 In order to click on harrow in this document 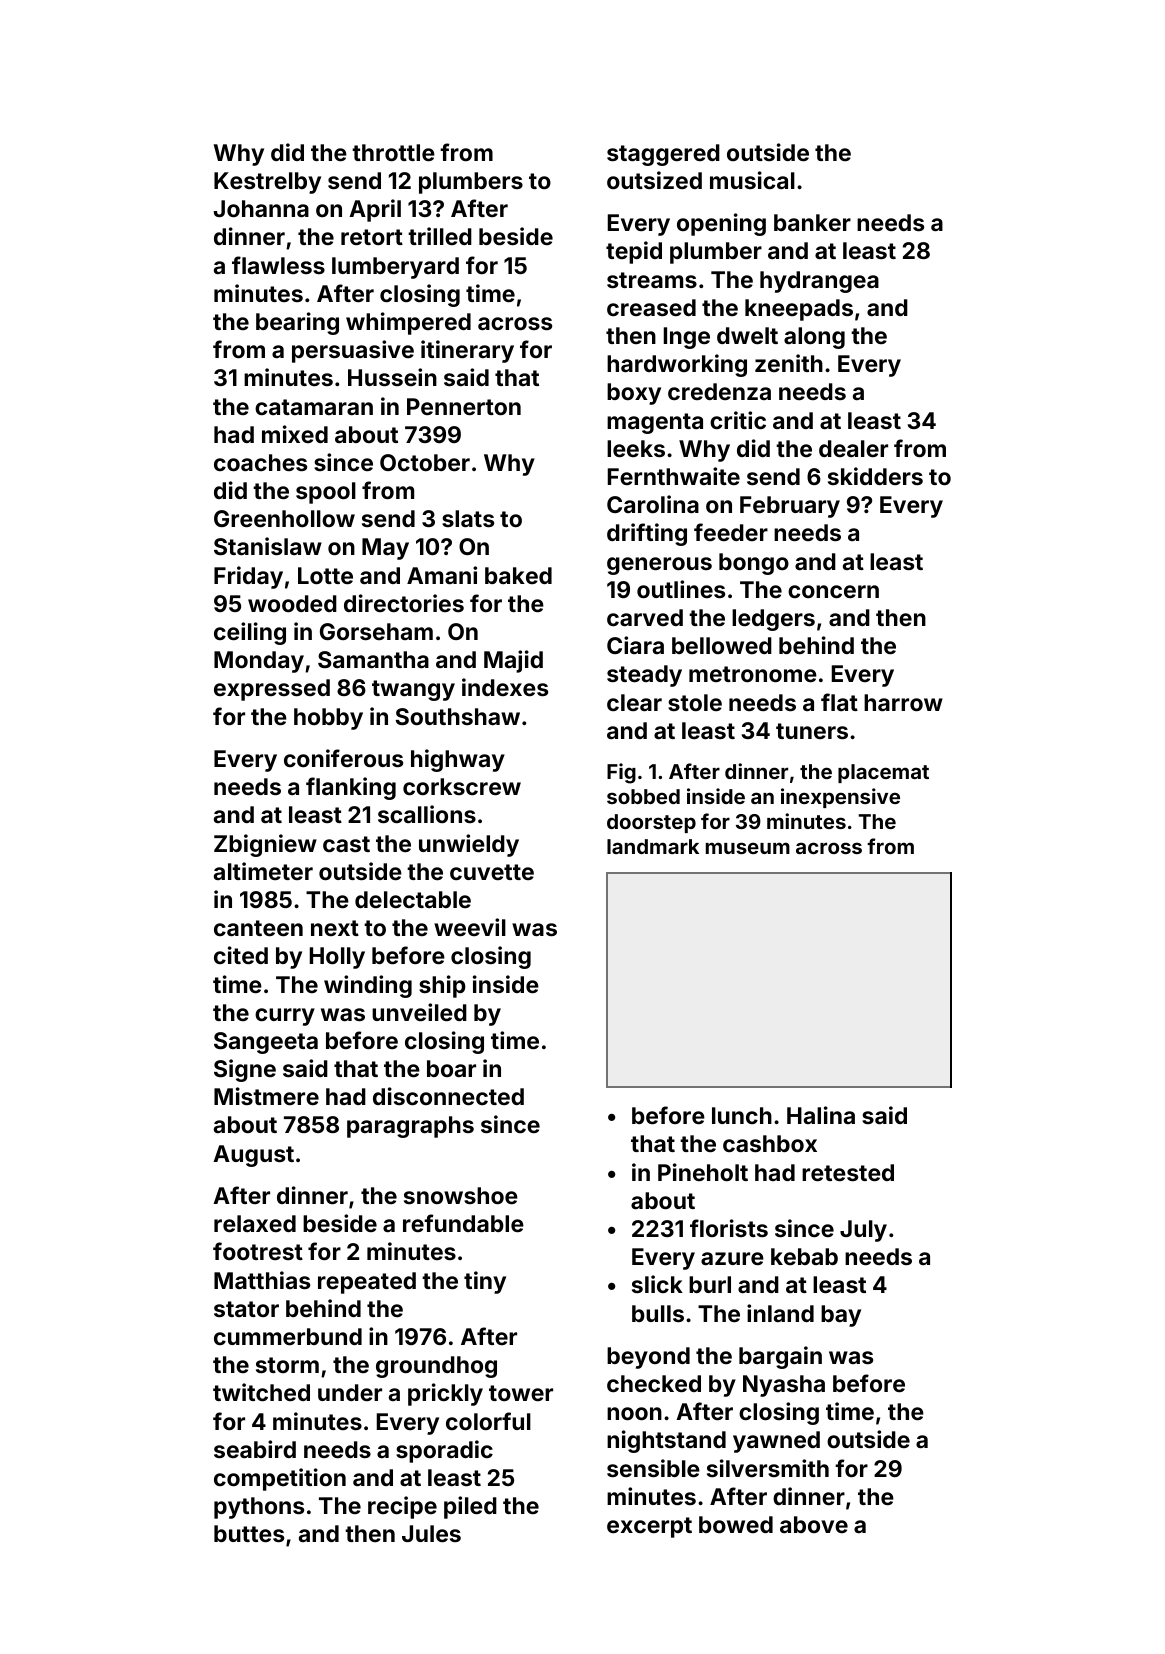, I will do `click(903, 702)`.
